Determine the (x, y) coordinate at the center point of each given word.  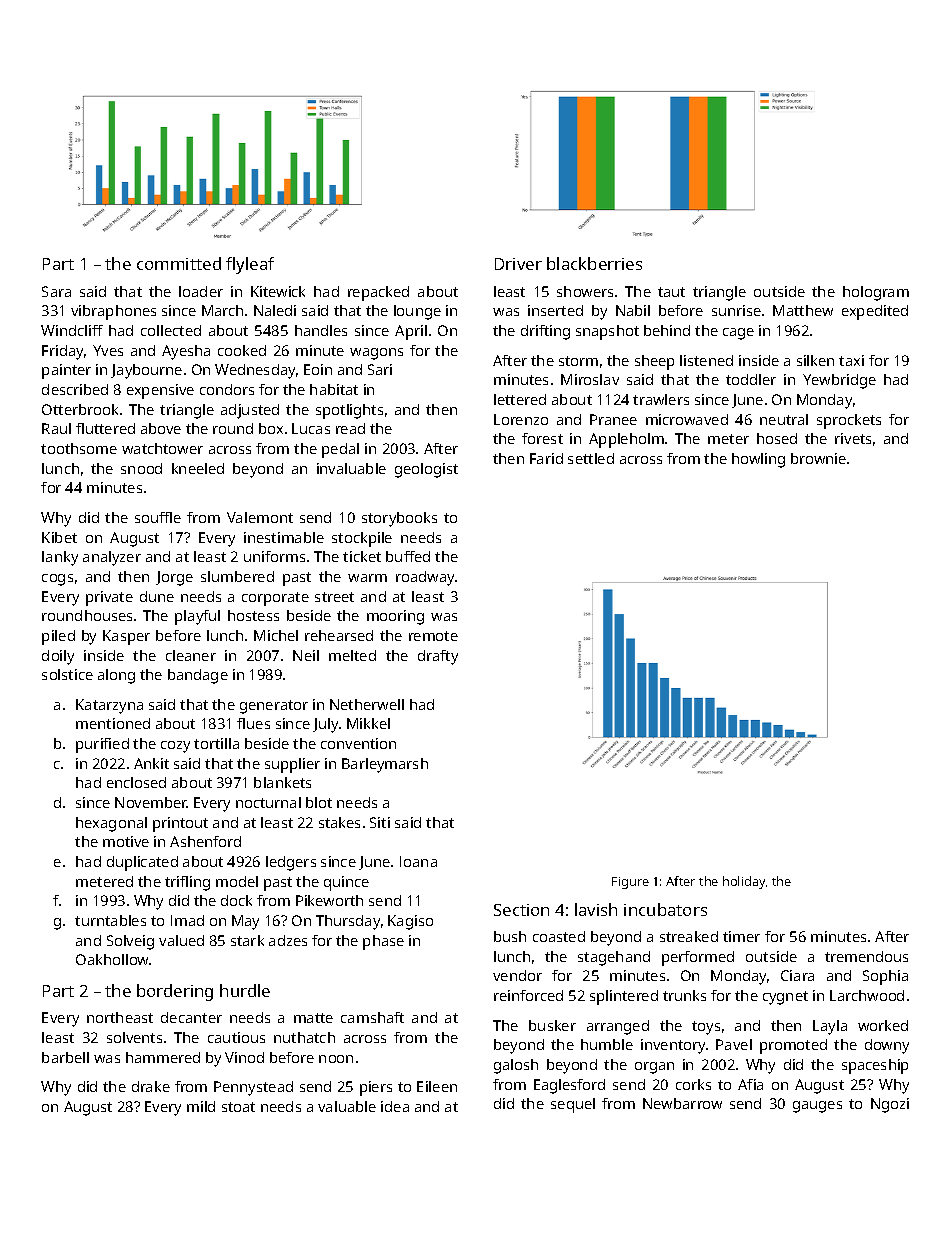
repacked (378, 293)
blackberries (594, 263)
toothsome (79, 448)
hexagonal (111, 824)
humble (607, 1044)
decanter (191, 1017)
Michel (276, 635)
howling (758, 460)
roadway (425, 578)
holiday (744, 882)
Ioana (418, 861)
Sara (56, 291)
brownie (818, 458)
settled (591, 458)
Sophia (885, 977)
